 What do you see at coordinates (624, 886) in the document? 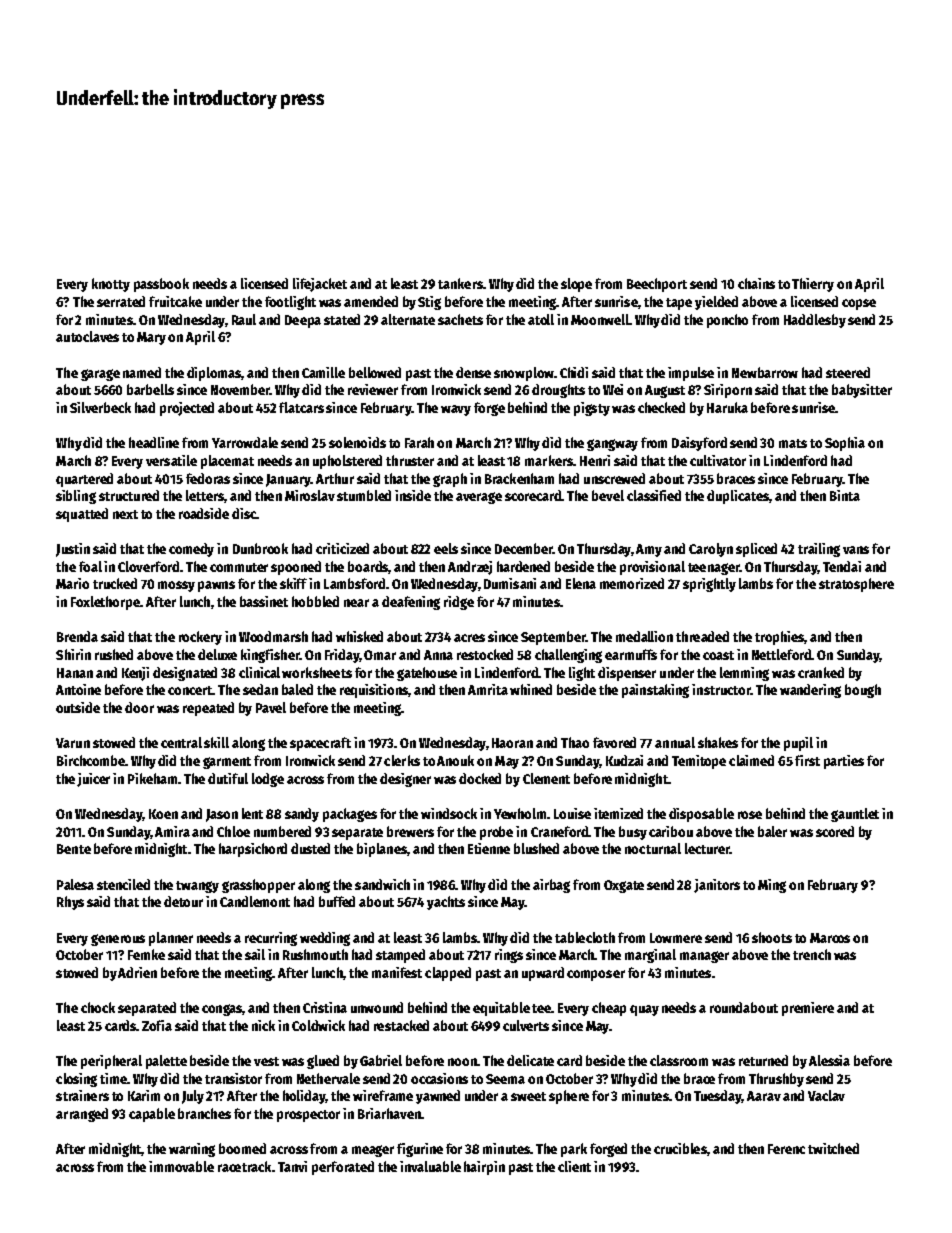
I see `Oxgate` at bounding box center [624, 886].
